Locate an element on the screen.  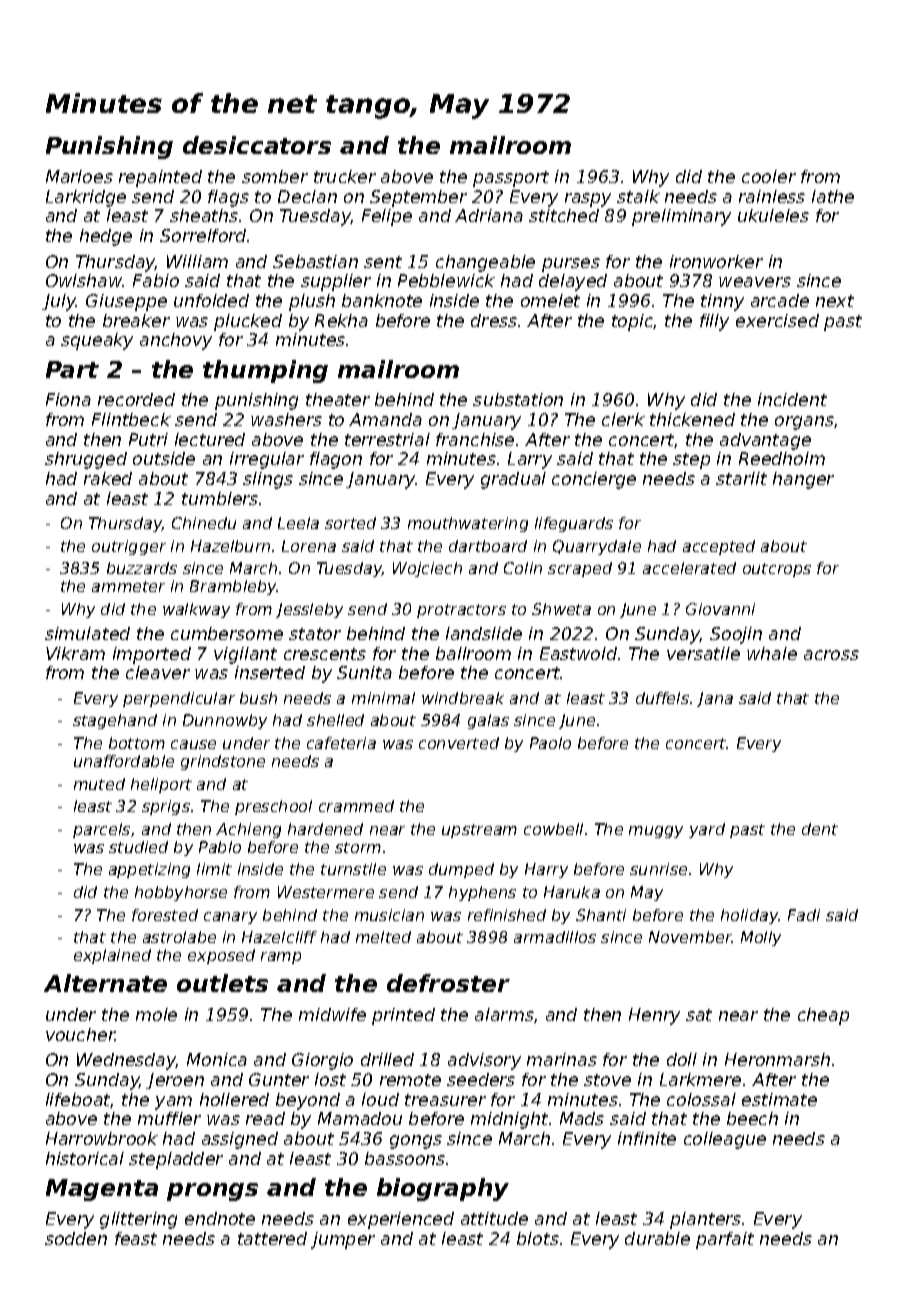
preliminary is located at coordinates (681, 217).
